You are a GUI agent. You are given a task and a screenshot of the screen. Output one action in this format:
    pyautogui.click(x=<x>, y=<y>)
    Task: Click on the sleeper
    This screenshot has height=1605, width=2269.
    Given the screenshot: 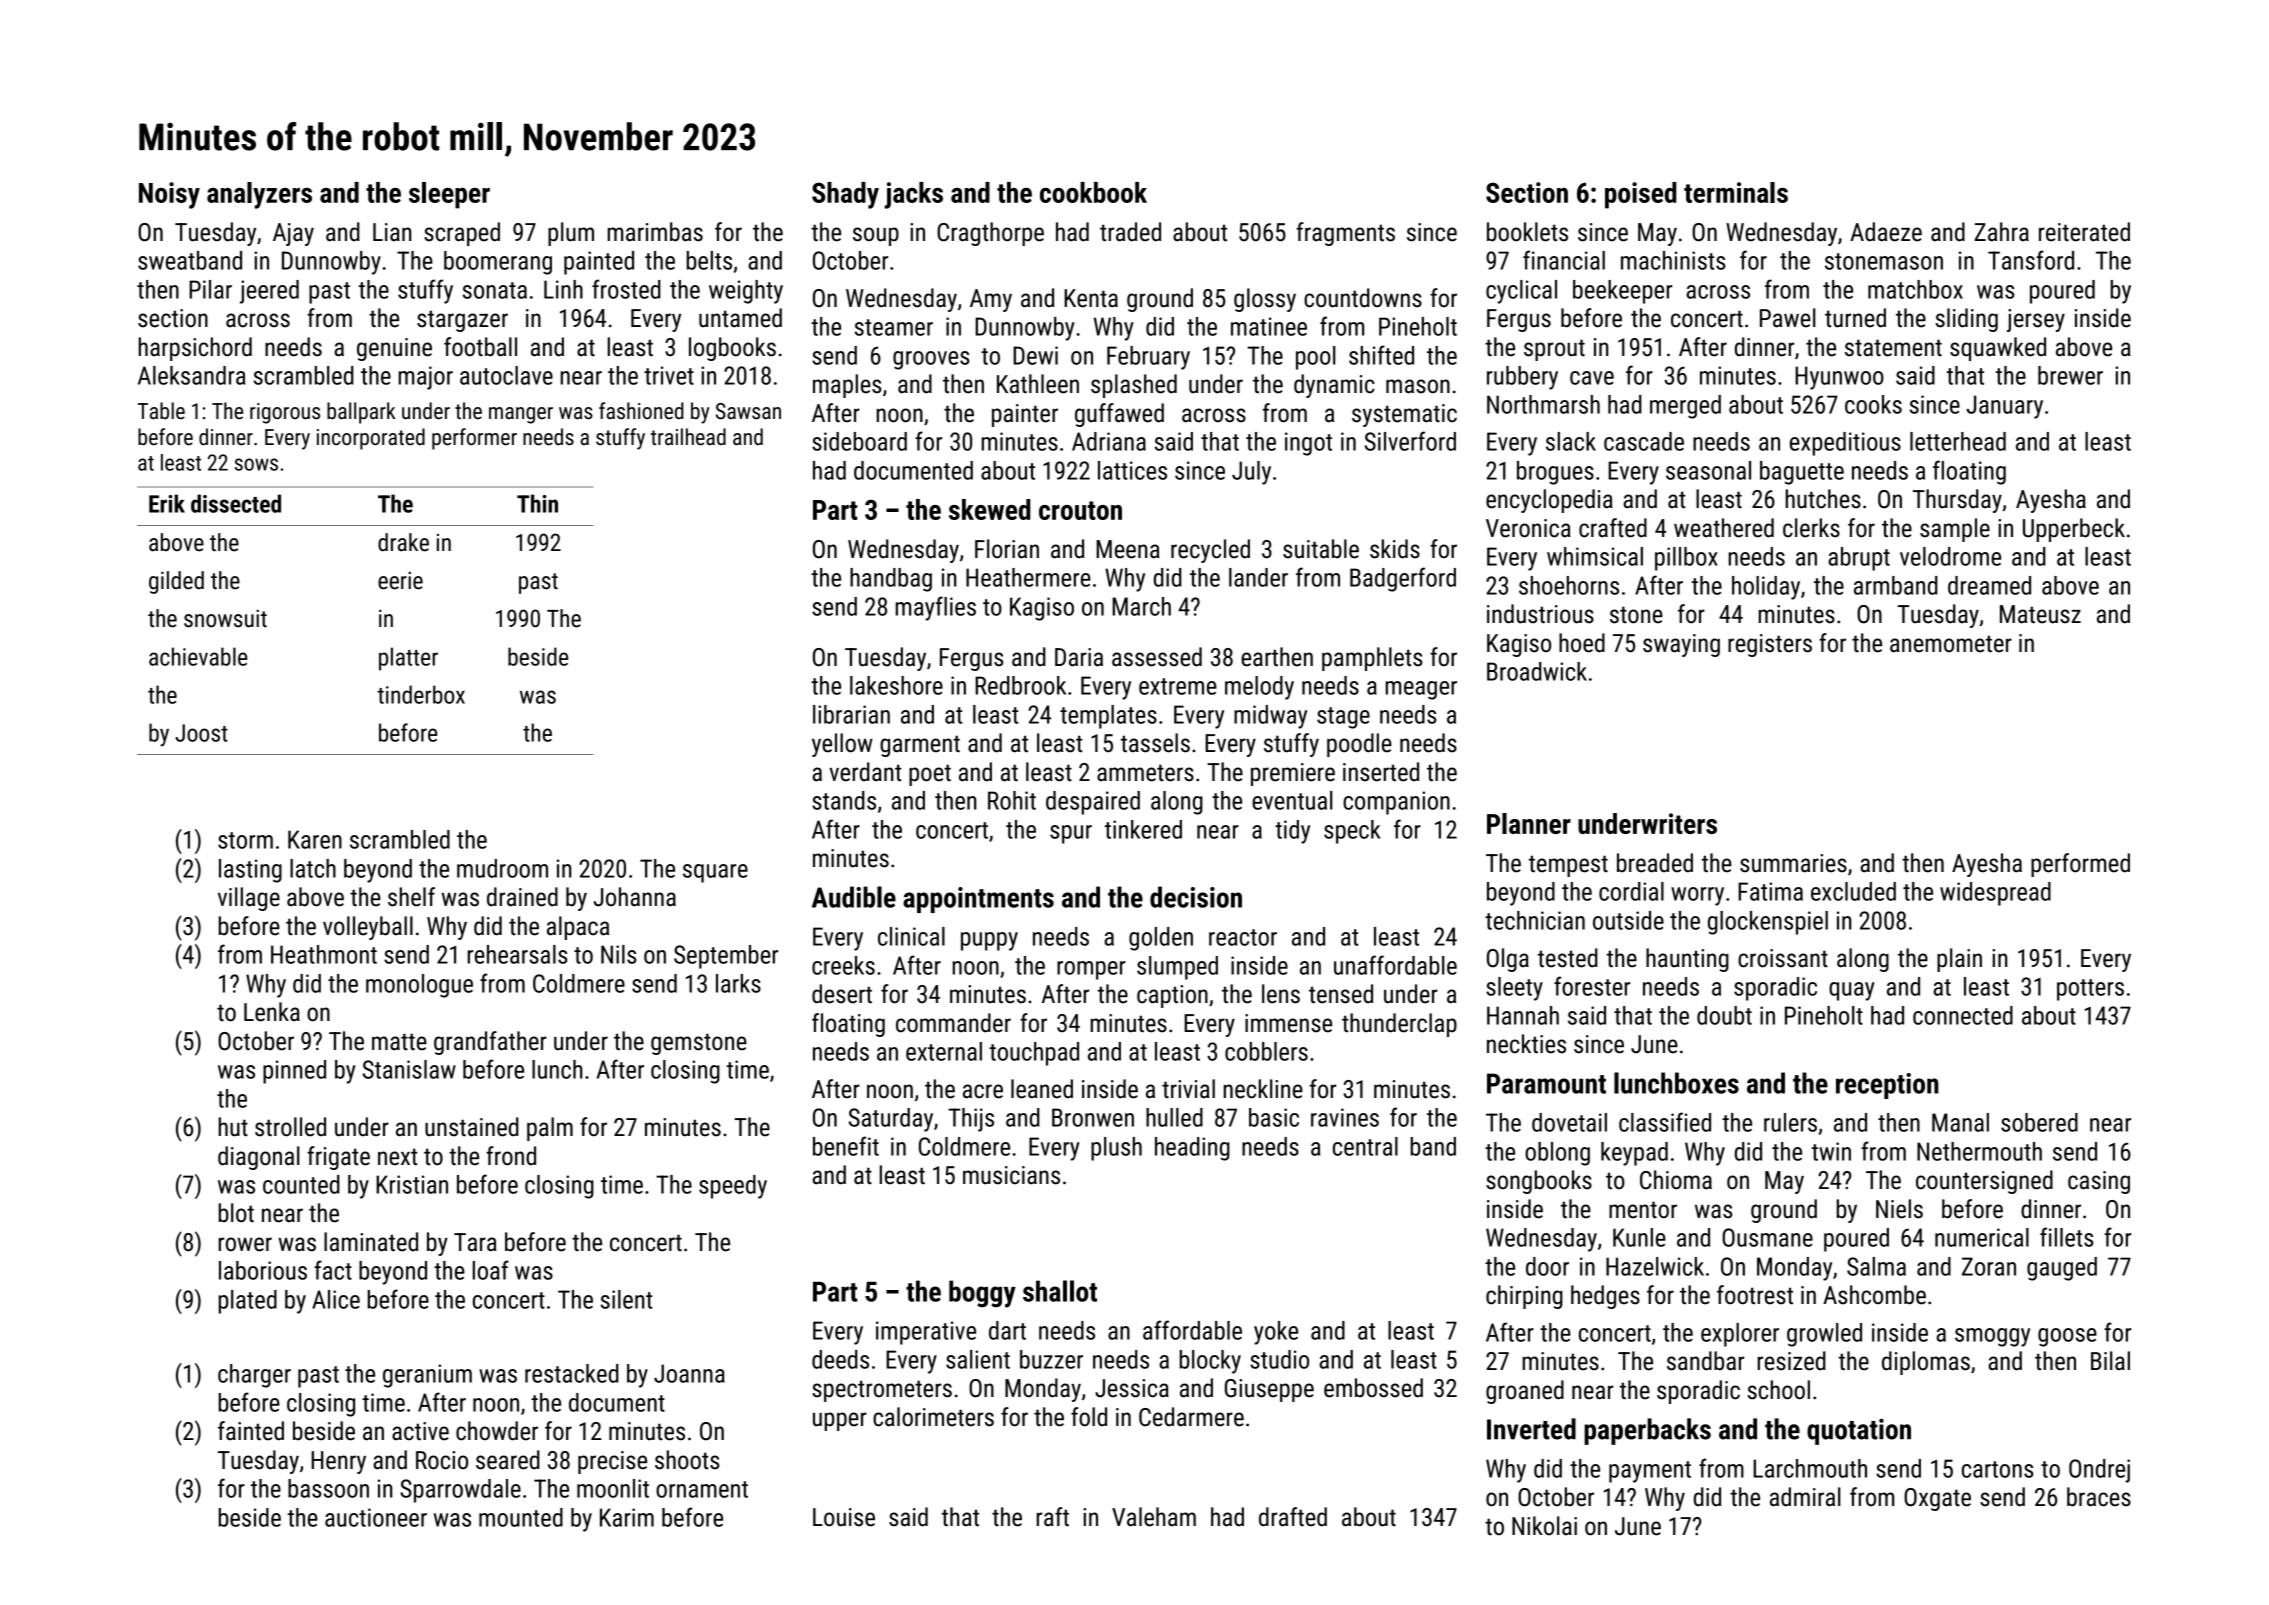 What is the action you would take?
    pyautogui.click(x=449, y=195)
